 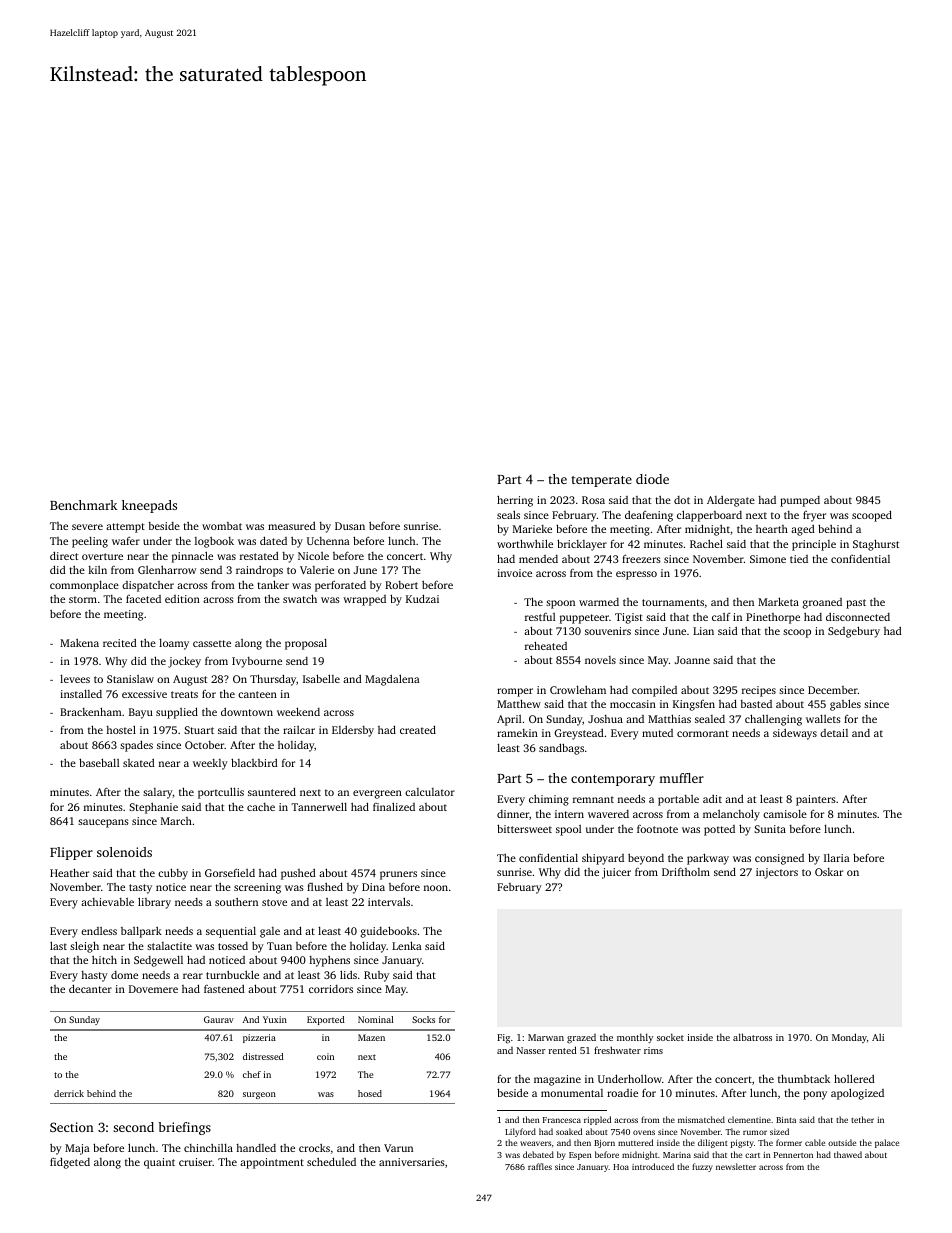 I want to click on fryer, so click(x=814, y=516).
